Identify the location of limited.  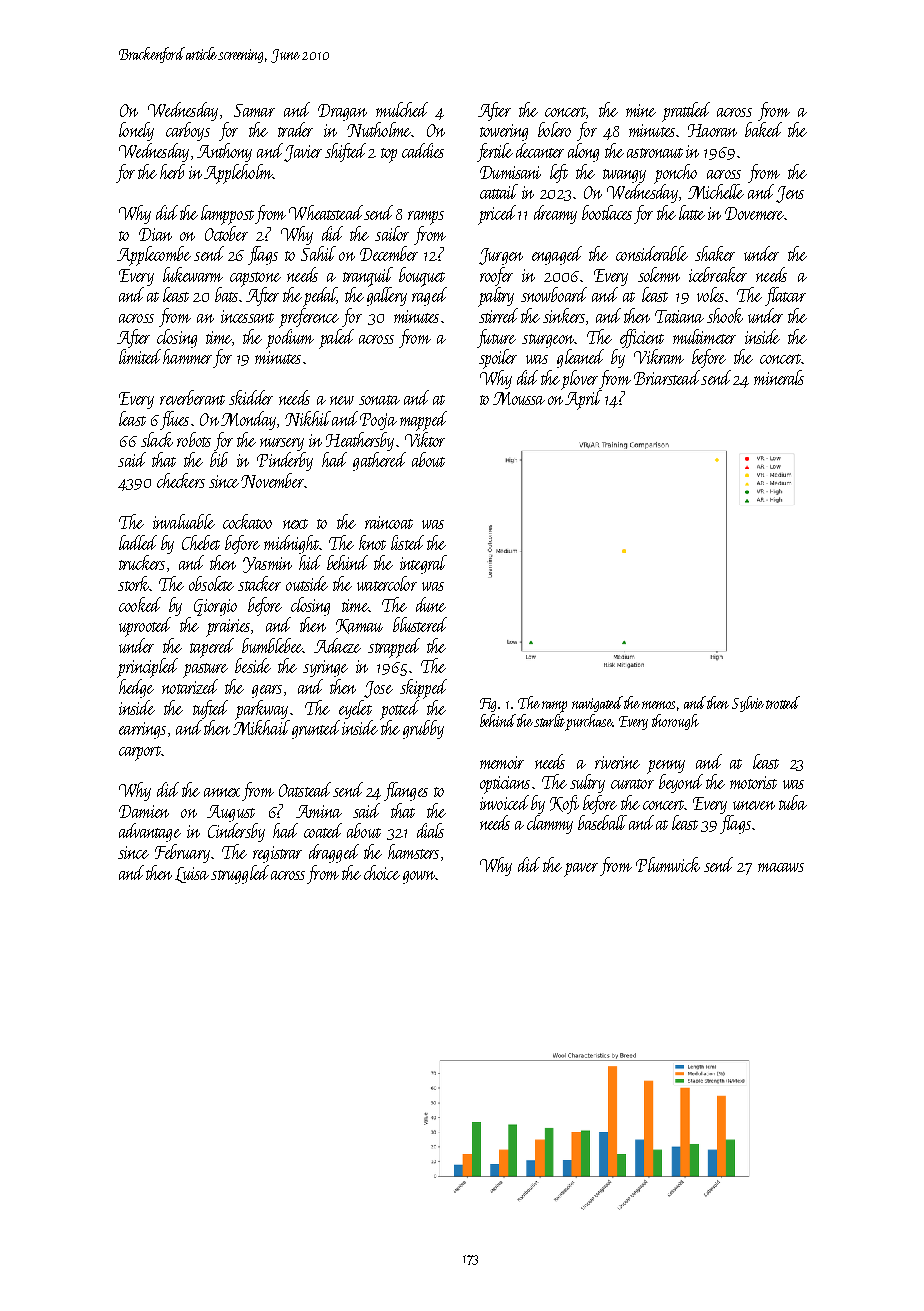
(140, 356).
